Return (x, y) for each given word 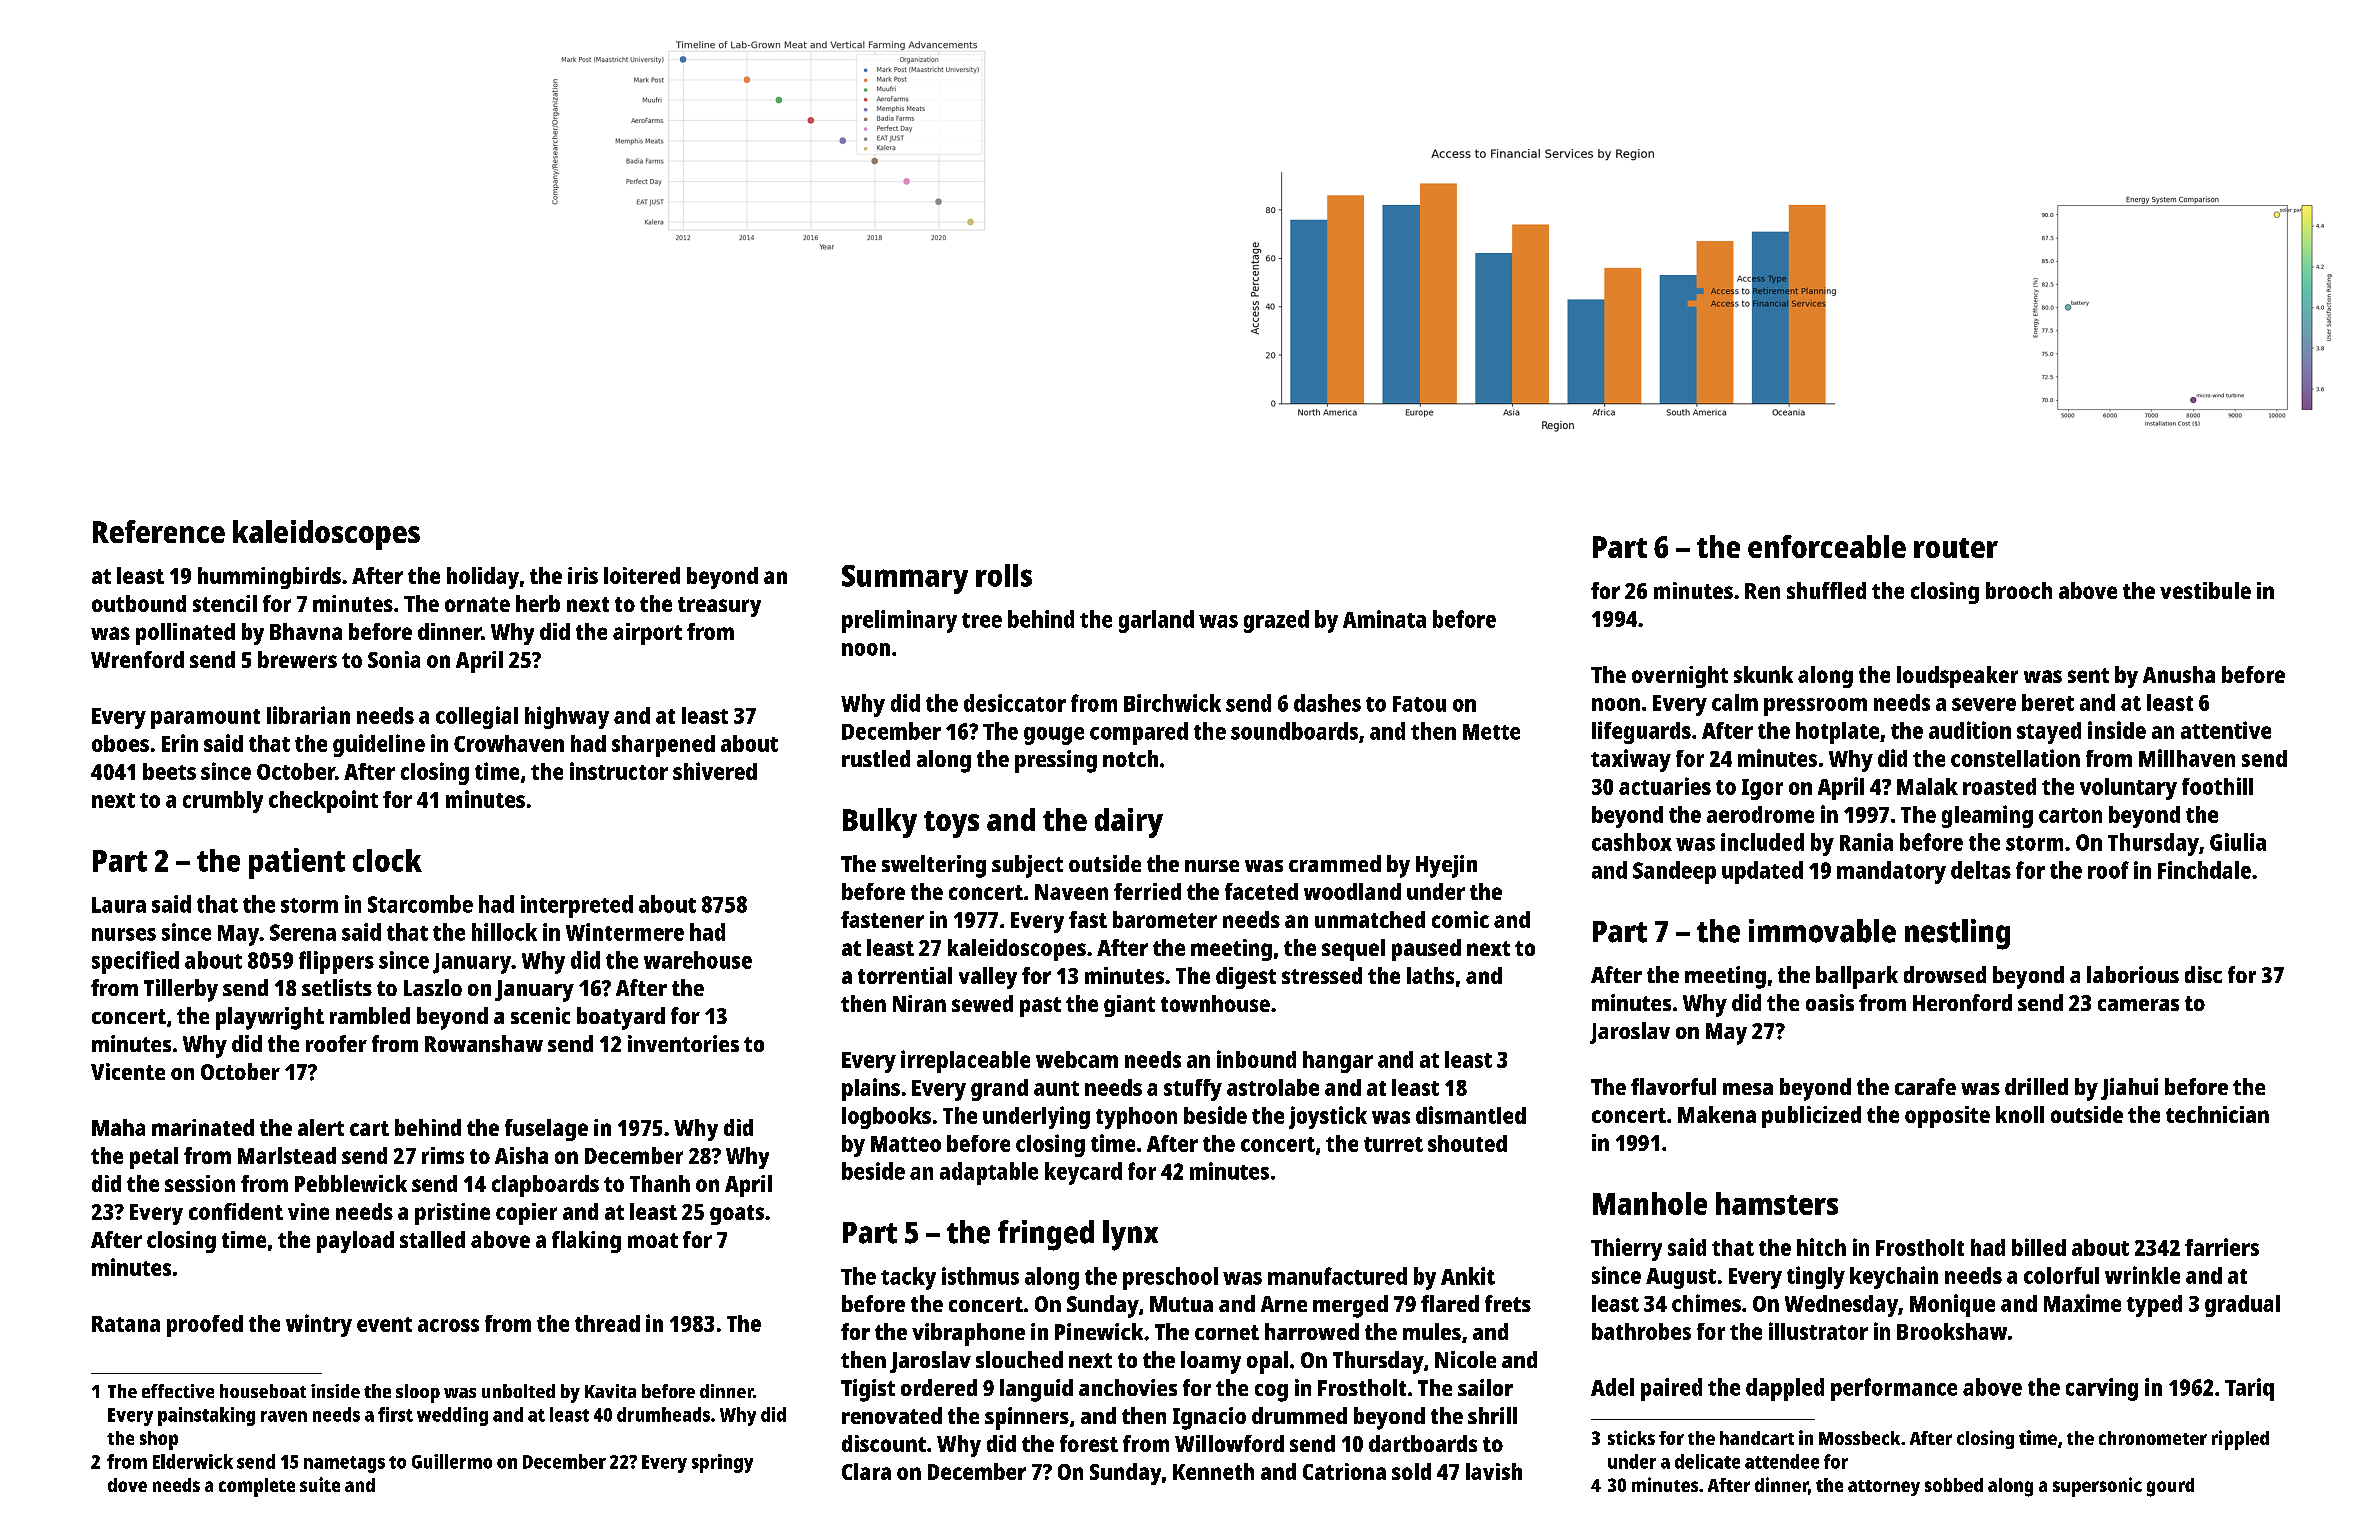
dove (127, 1485)
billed (2039, 1247)
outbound (139, 603)
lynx (1130, 1235)
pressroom (1815, 707)
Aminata (1384, 619)
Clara (866, 1471)
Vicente (128, 1071)
